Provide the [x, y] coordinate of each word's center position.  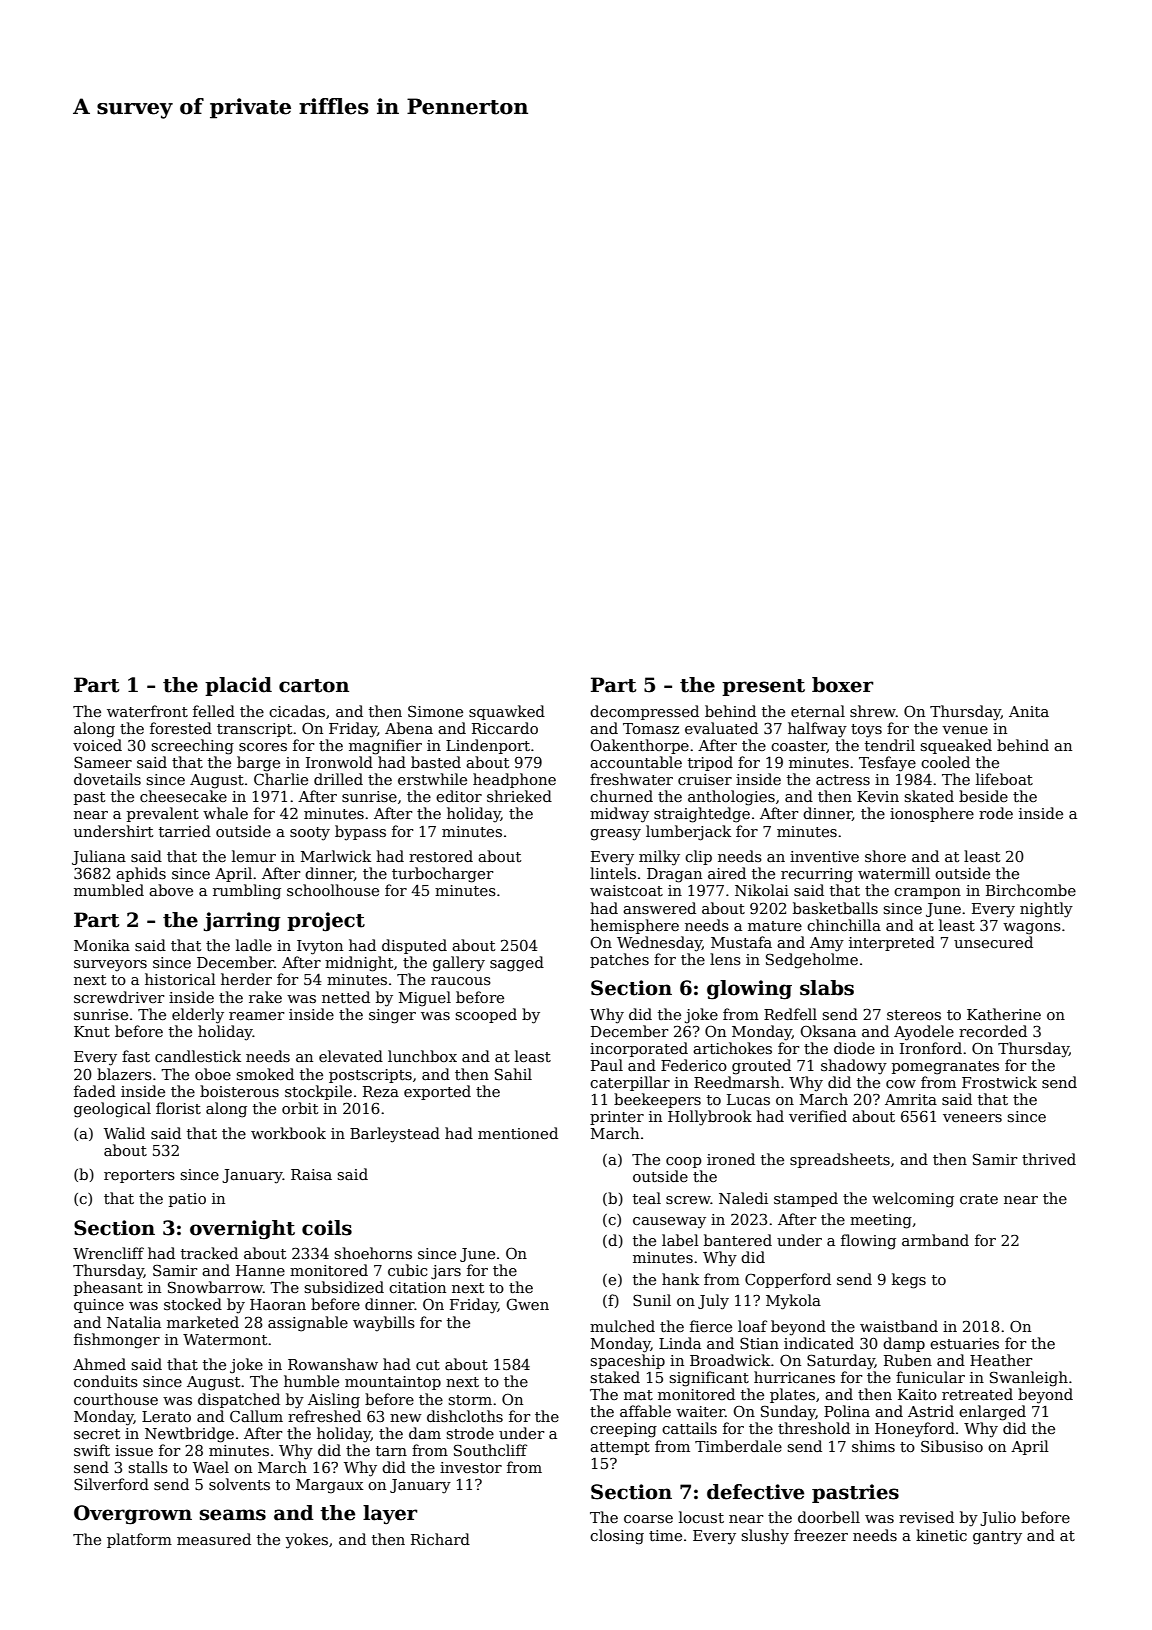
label [680, 1240]
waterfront [147, 711]
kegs [909, 1281]
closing [617, 1537]
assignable [308, 1324]
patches [619, 960]
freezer [821, 1535]
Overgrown [133, 1515]
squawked [507, 712]
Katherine [1004, 1014]
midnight [359, 964]
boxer [843, 685]
